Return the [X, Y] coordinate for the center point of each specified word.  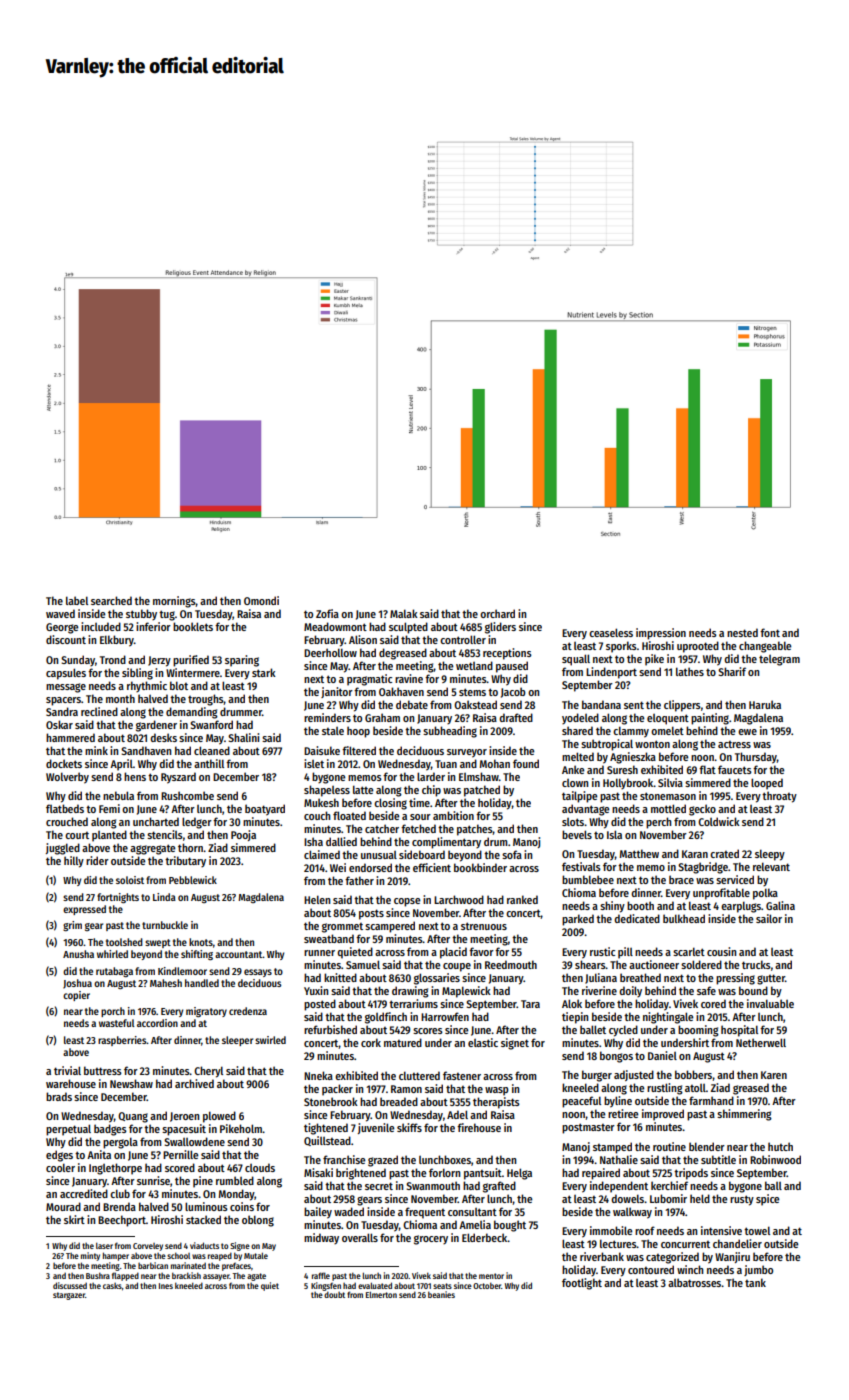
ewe [747, 732]
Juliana [601, 978]
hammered [70, 737]
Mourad [63, 1206]
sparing [242, 661]
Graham [382, 717]
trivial [67, 1070]
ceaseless [611, 632]
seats [442, 1286]
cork [371, 1042]
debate [412, 704]
